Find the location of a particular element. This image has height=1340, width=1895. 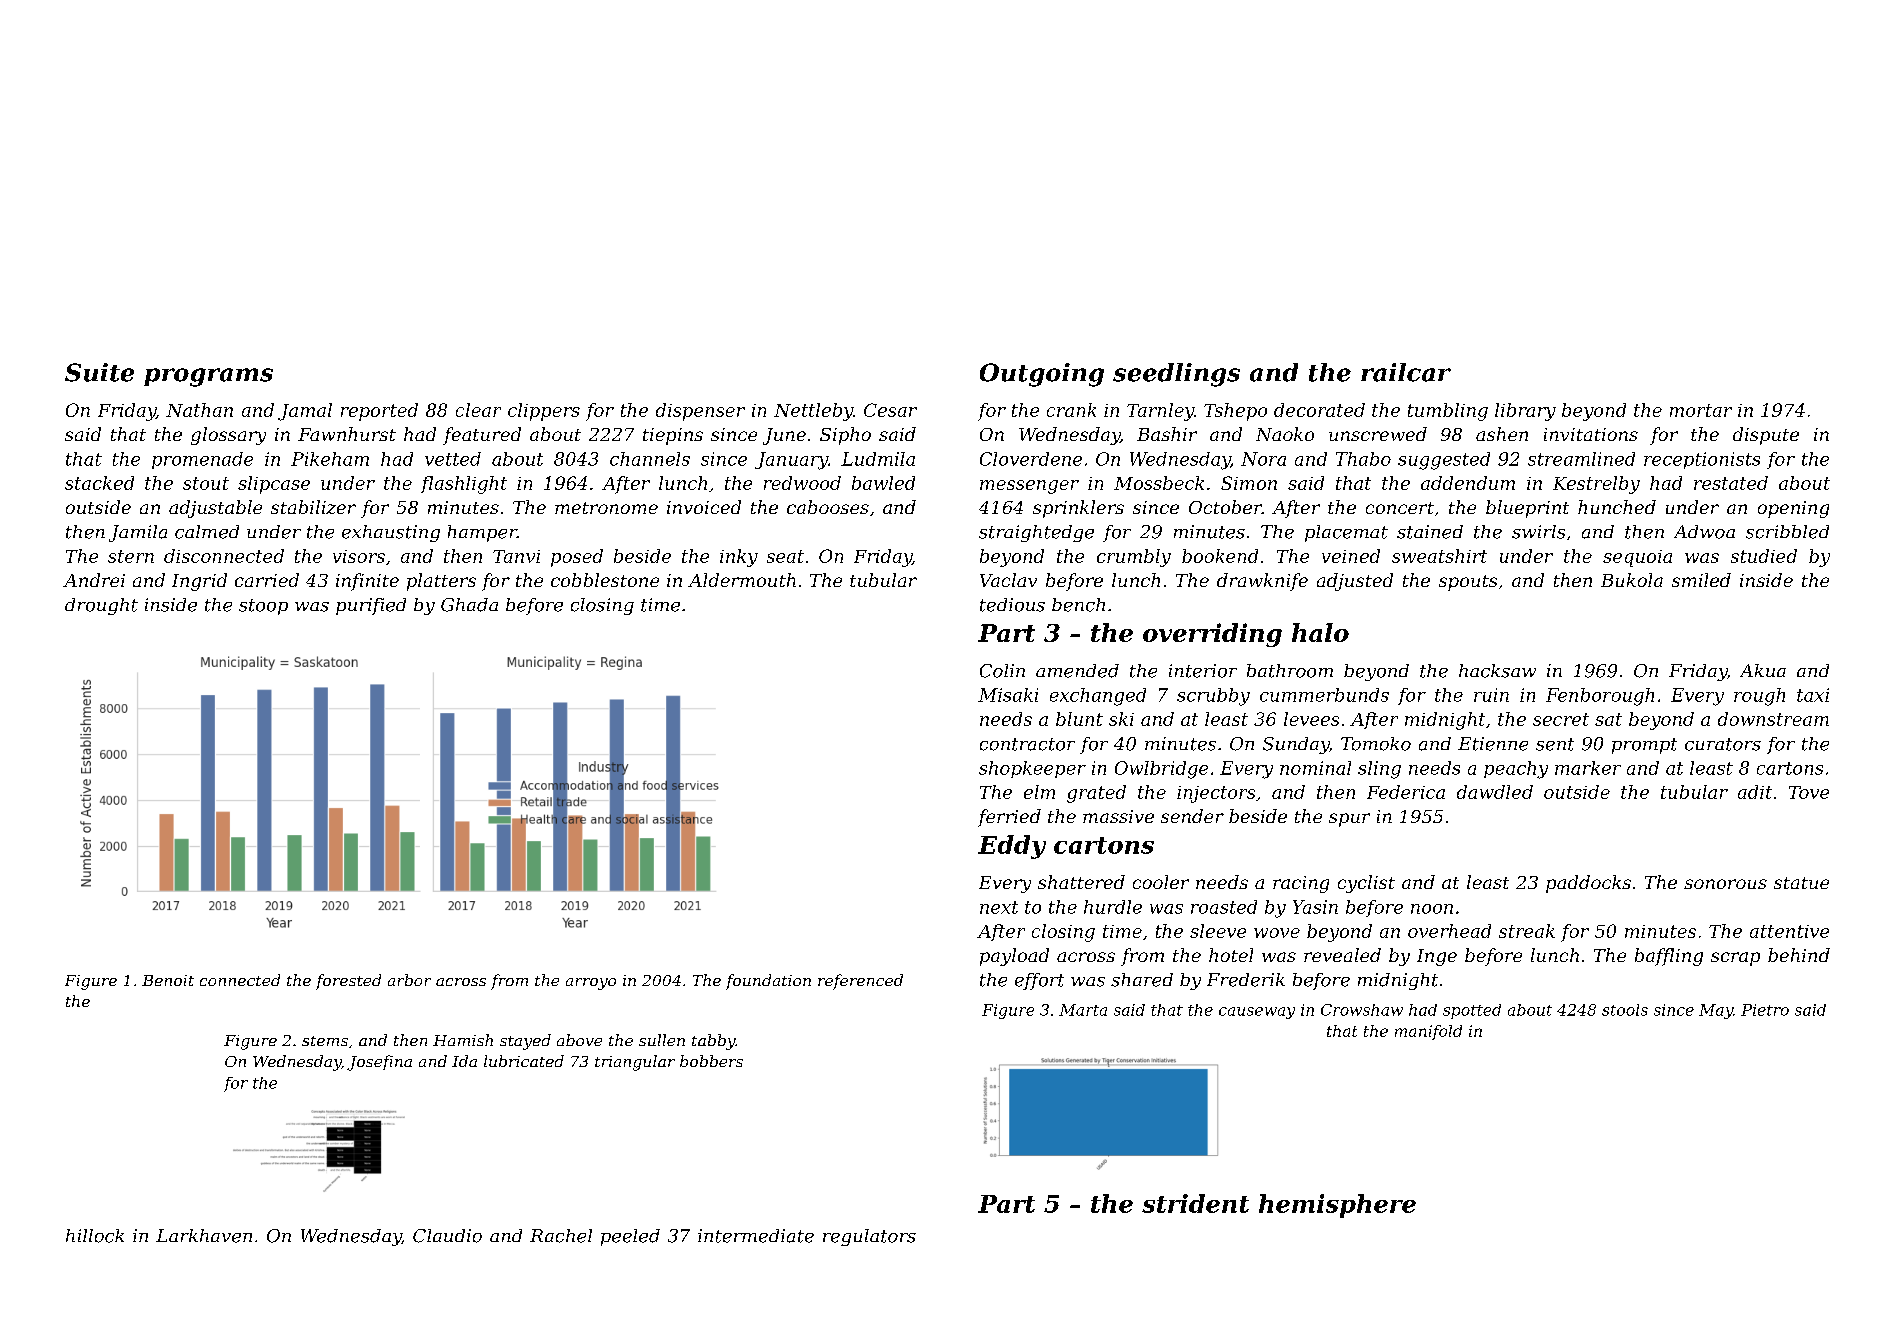

lubricated is located at coordinates (524, 1061).
